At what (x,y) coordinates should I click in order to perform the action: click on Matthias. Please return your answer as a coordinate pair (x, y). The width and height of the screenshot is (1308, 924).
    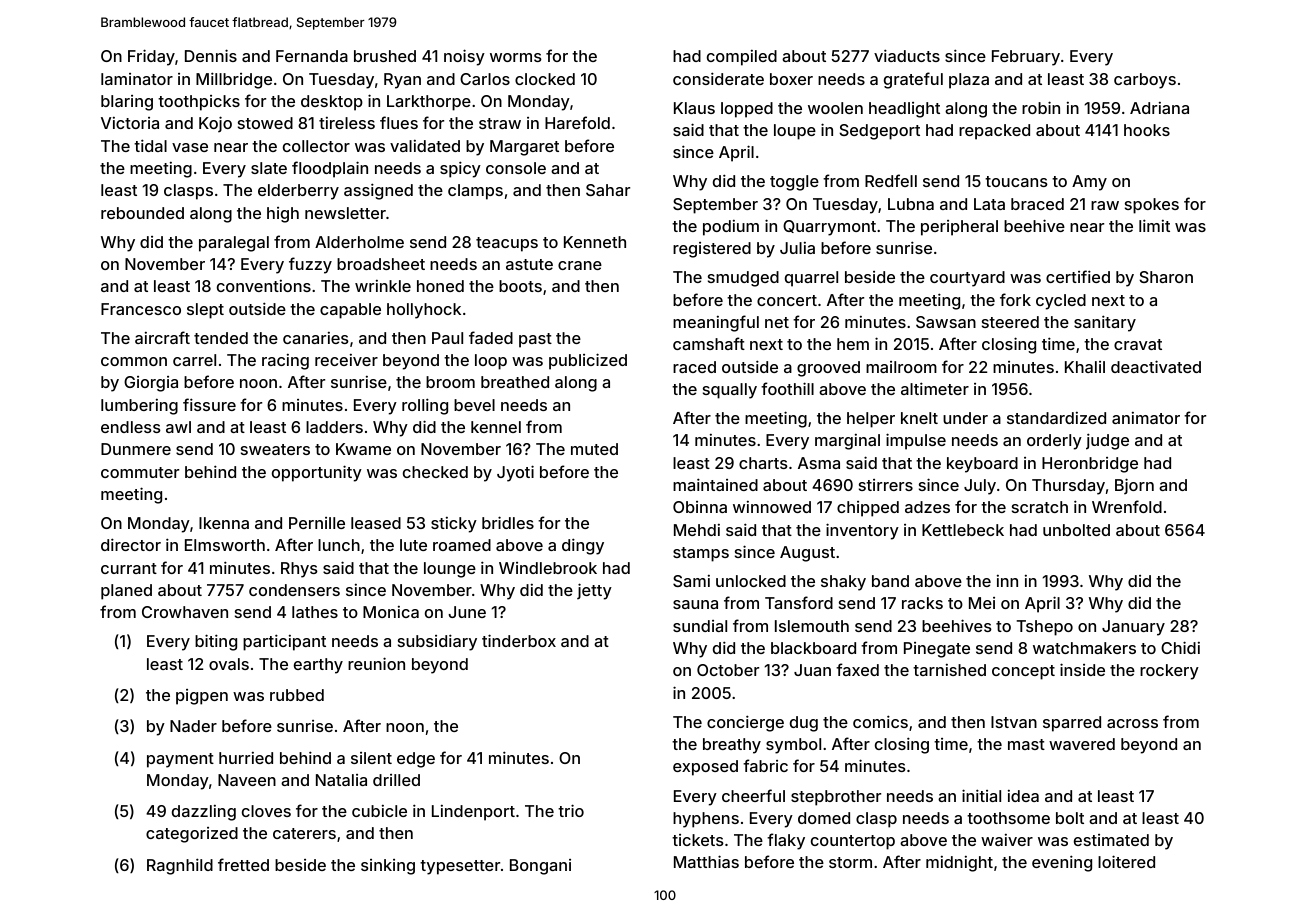
    Looking at the image, I should click on (706, 861).
